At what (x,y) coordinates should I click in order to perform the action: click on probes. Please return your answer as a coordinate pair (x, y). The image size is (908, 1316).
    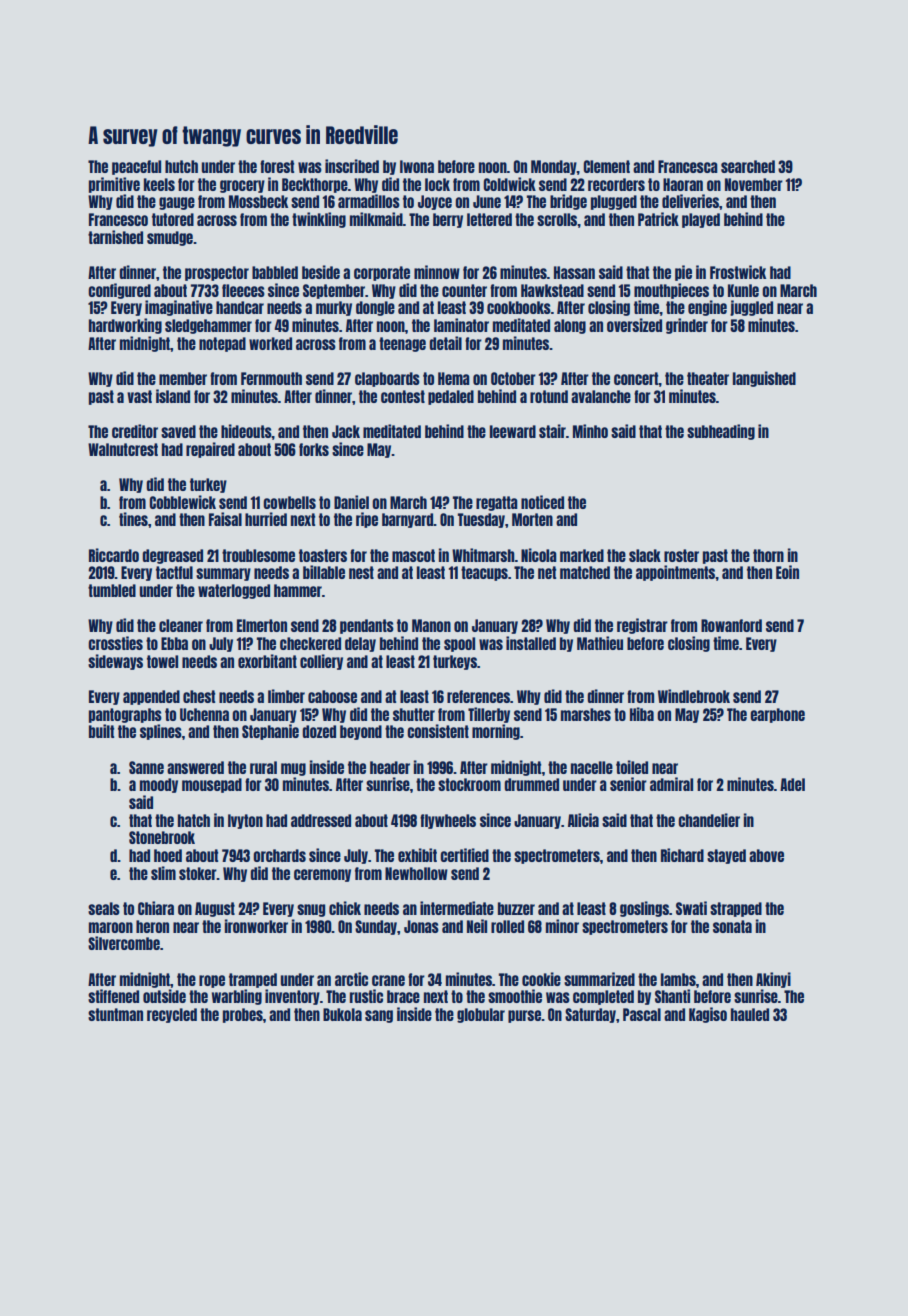
    Looking at the image, I should click on (243, 1015).
